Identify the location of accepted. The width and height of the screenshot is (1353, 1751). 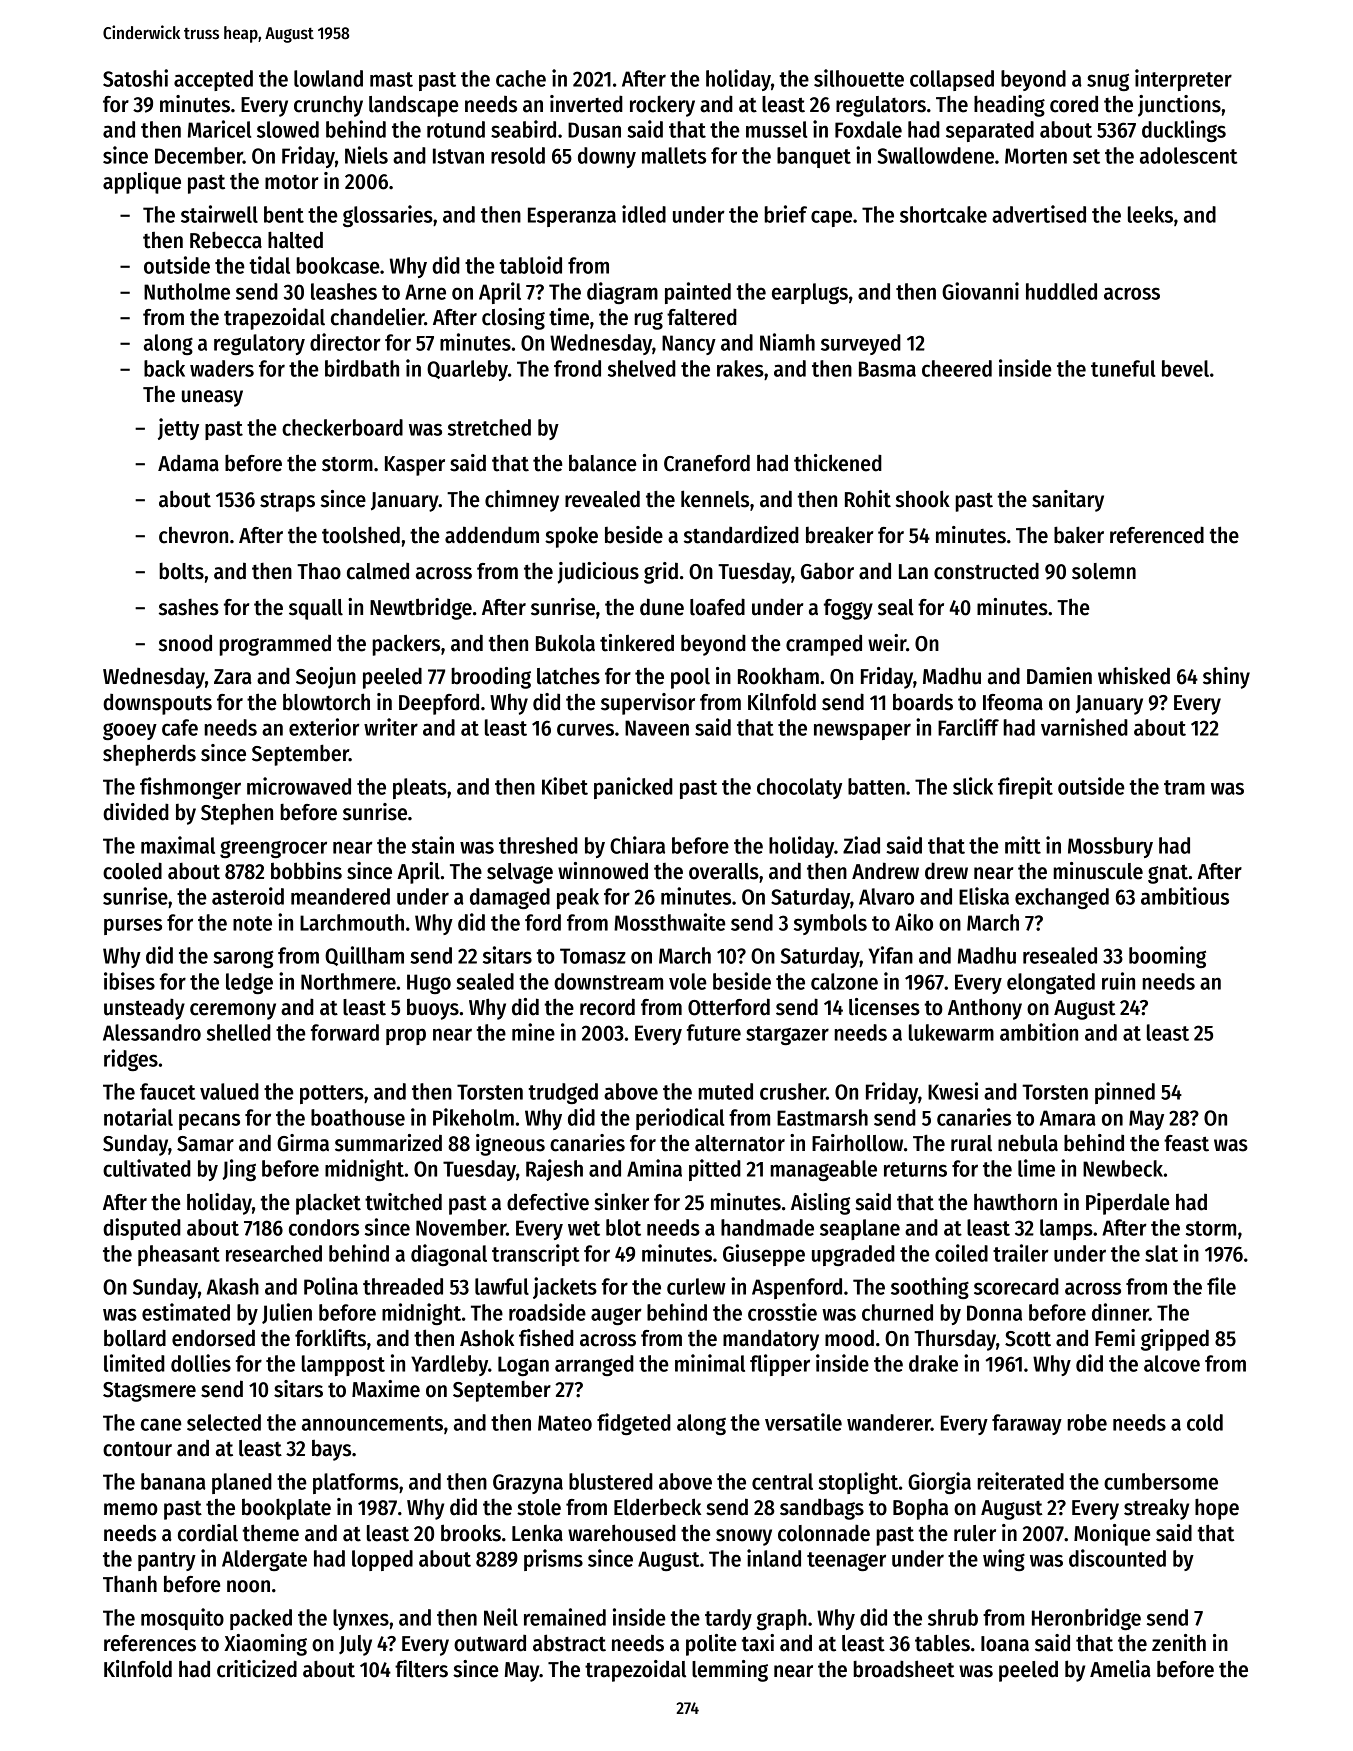
(213, 80).
